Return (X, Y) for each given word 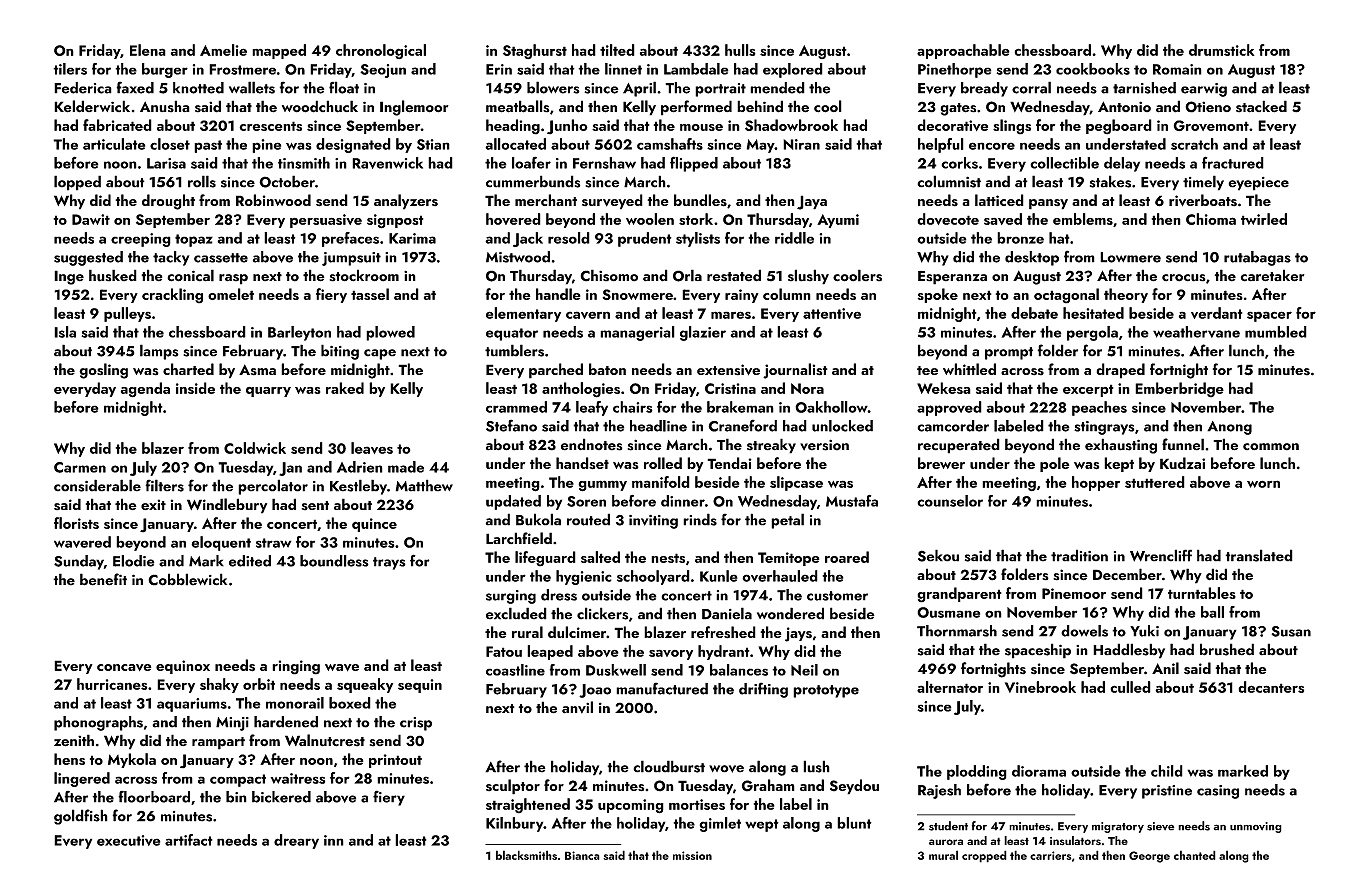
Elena (148, 50)
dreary (296, 841)
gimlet (720, 824)
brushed (1227, 649)
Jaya (812, 202)
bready (984, 89)
